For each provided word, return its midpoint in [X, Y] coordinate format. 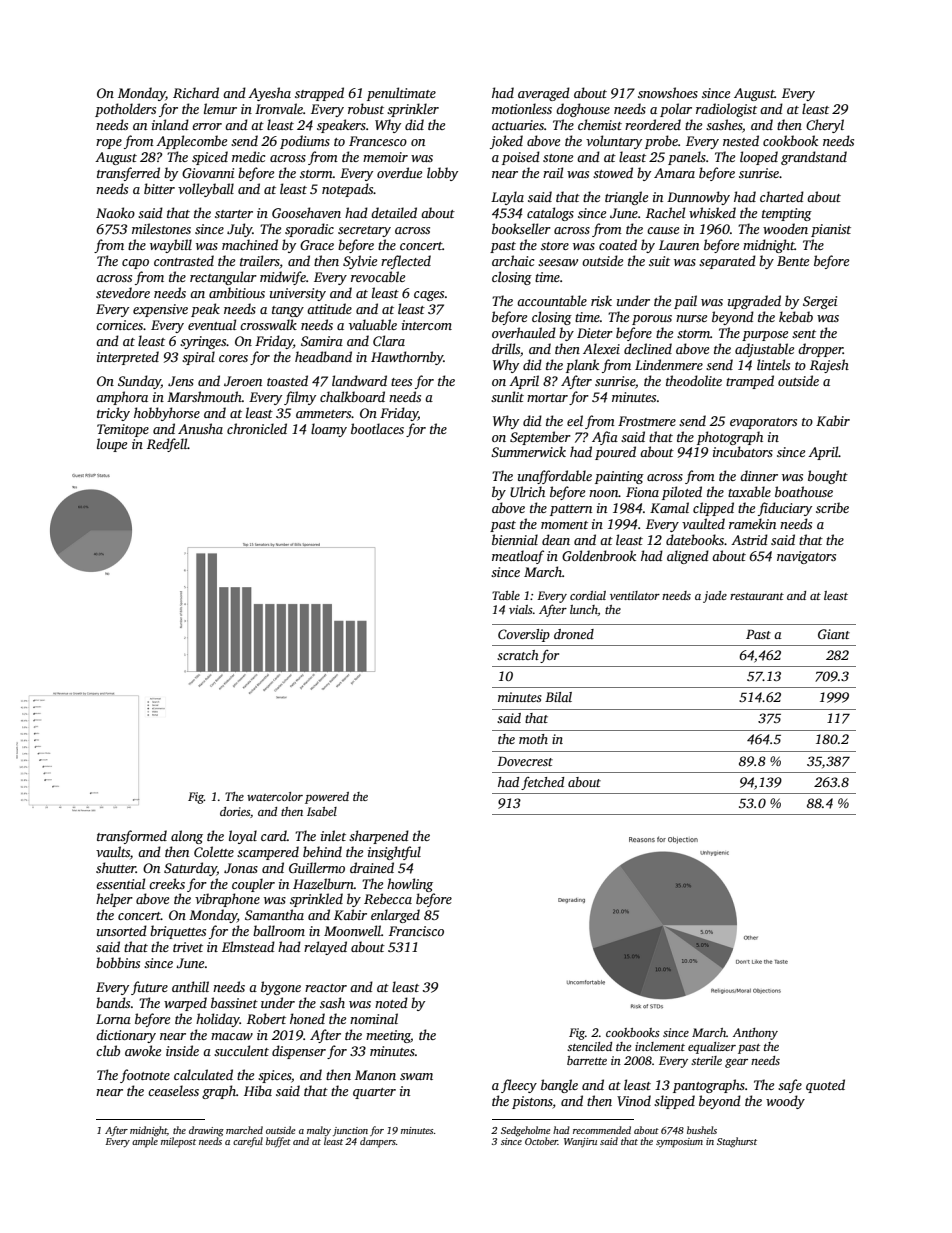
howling [410, 885]
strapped [319, 94]
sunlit [507, 396]
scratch [518, 655]
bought [828, 477]
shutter [116, 867]
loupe [112, 445]
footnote [145, 1076]
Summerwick [528, 451]
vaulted [703, 523]
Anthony [755, 1034]
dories [235, 811]
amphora [122, 398]
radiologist [726, 110]
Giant [834, 634]
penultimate [401, 94]
